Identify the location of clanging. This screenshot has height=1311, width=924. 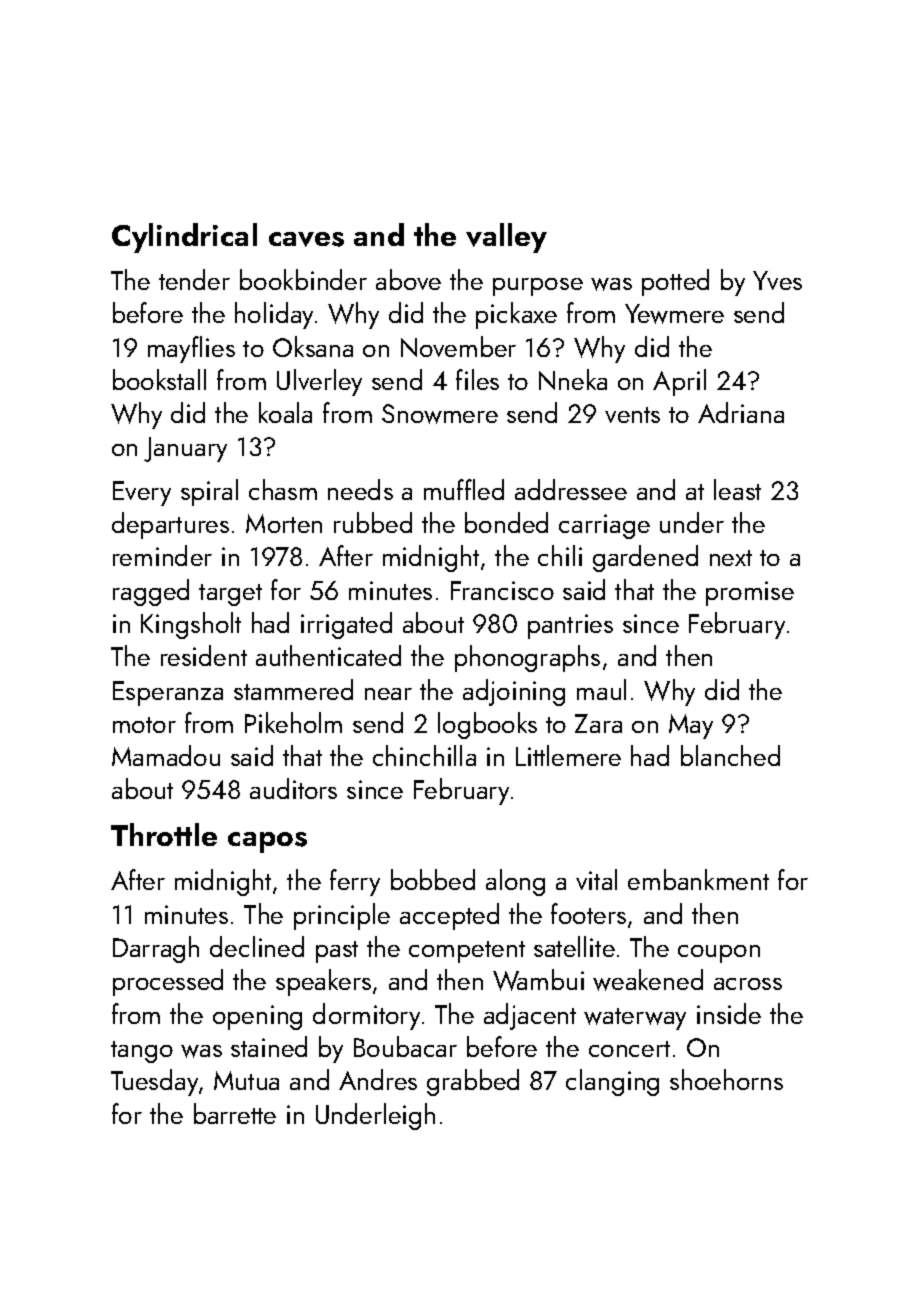
(612, 1082).
